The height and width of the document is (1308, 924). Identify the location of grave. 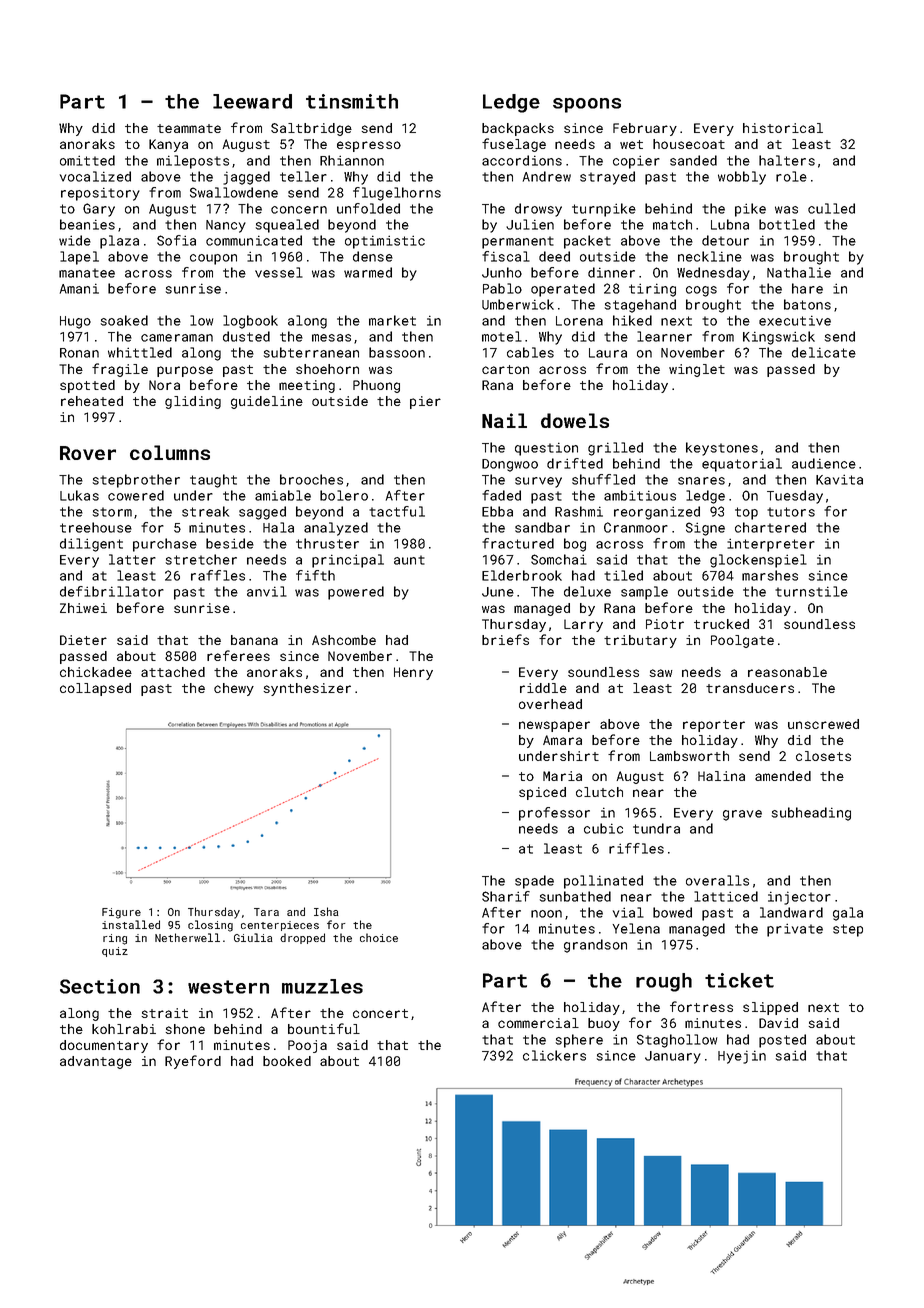
(742, 815).
